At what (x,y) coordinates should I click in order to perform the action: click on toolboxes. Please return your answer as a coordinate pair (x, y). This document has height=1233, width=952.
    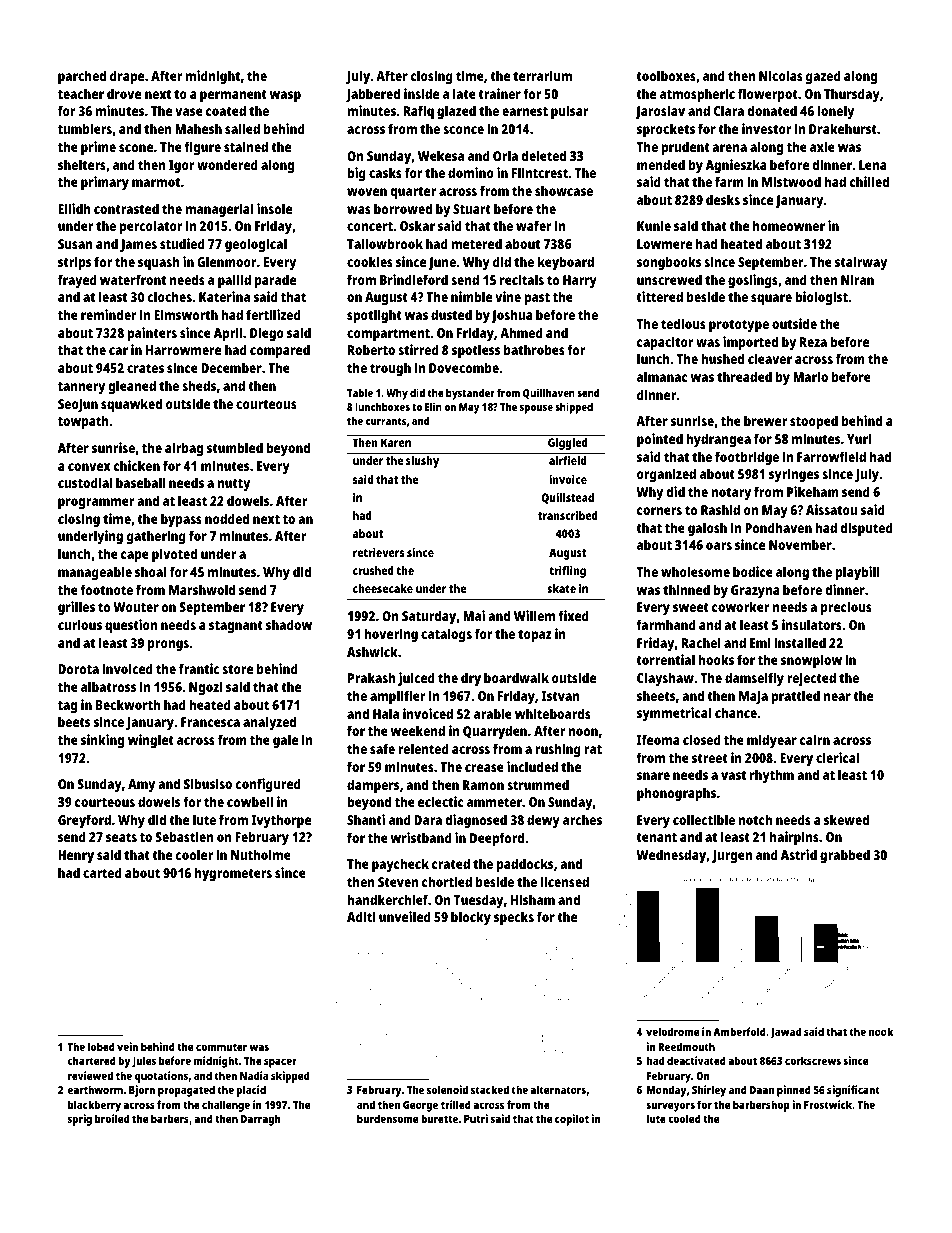
    Looking at the image, I should click on (666, 75).
